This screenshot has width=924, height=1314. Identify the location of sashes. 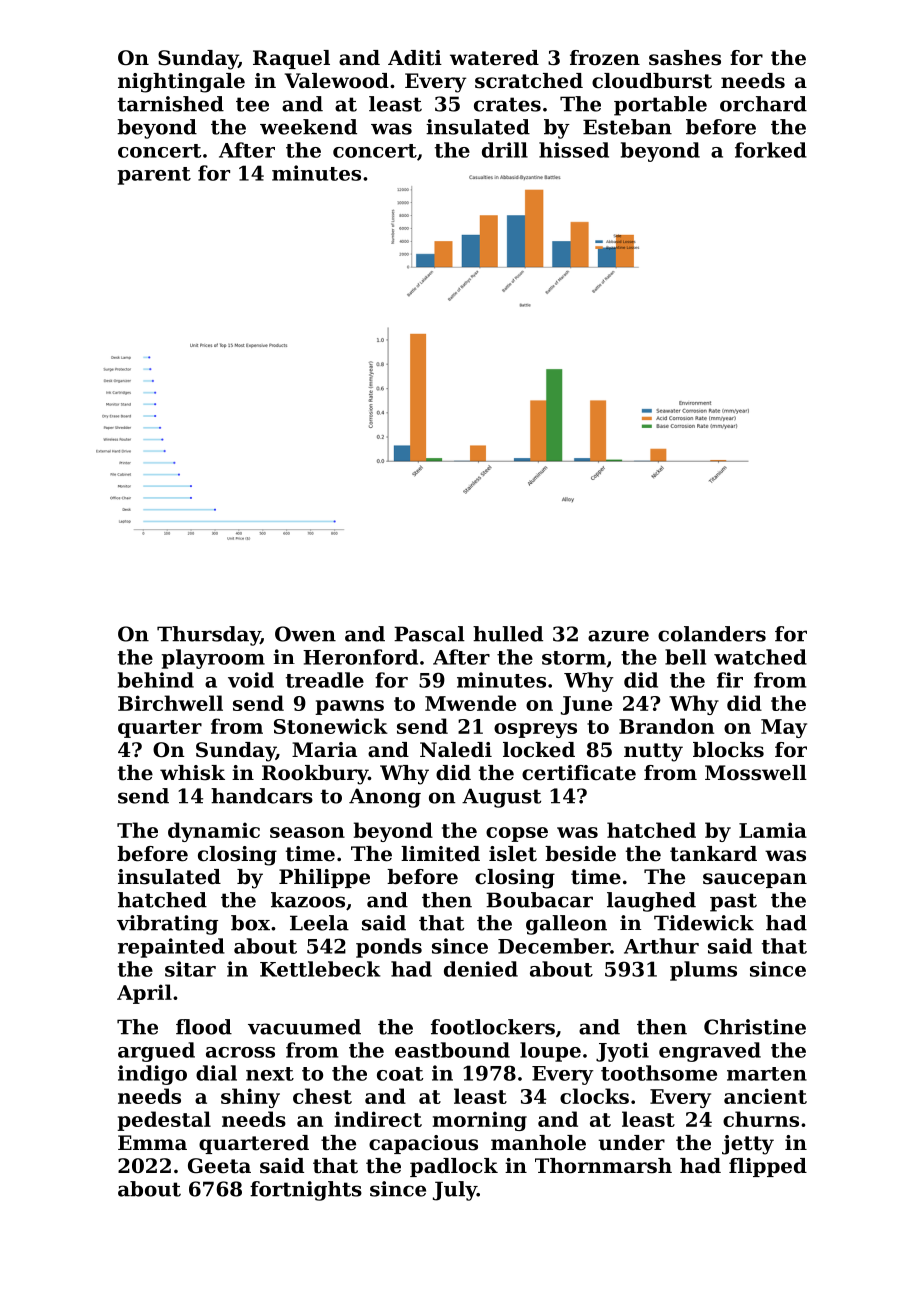
(685, 58).
